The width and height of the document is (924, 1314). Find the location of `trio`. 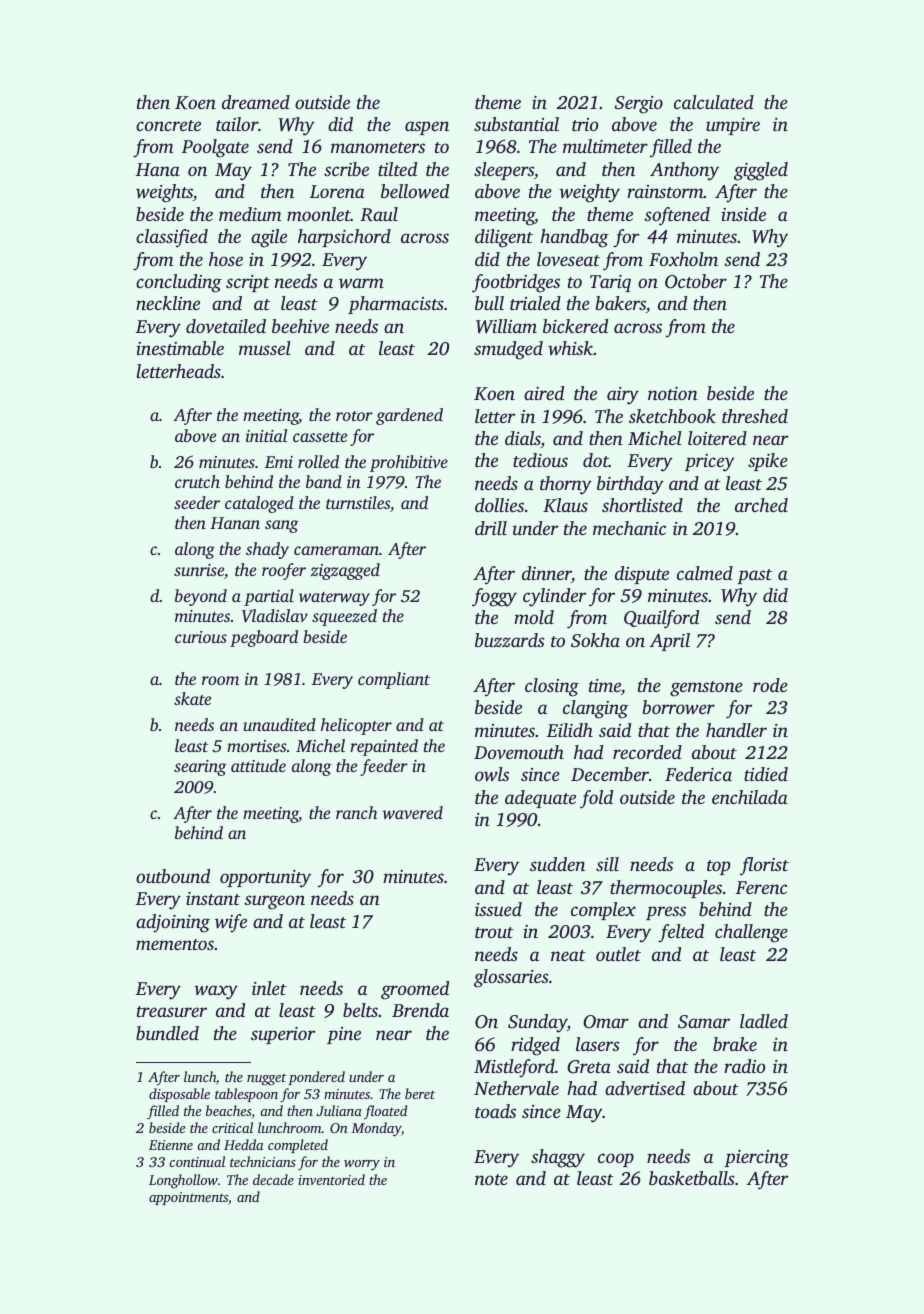

trio is located at coordinates (585, 124).
